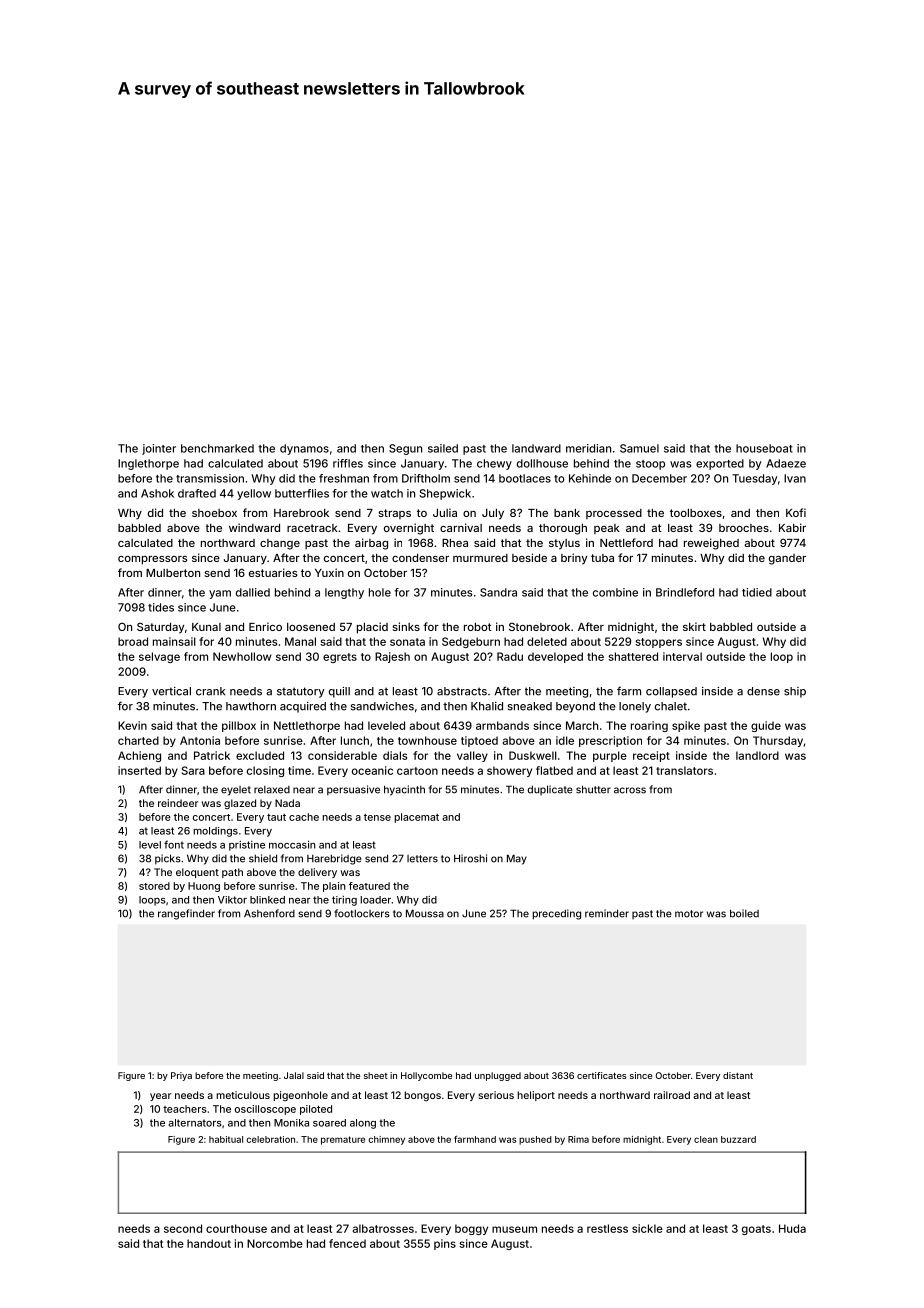 The height and width of the screenshot is (1308, 924). I want to click on jointer, so click(159, 449).
